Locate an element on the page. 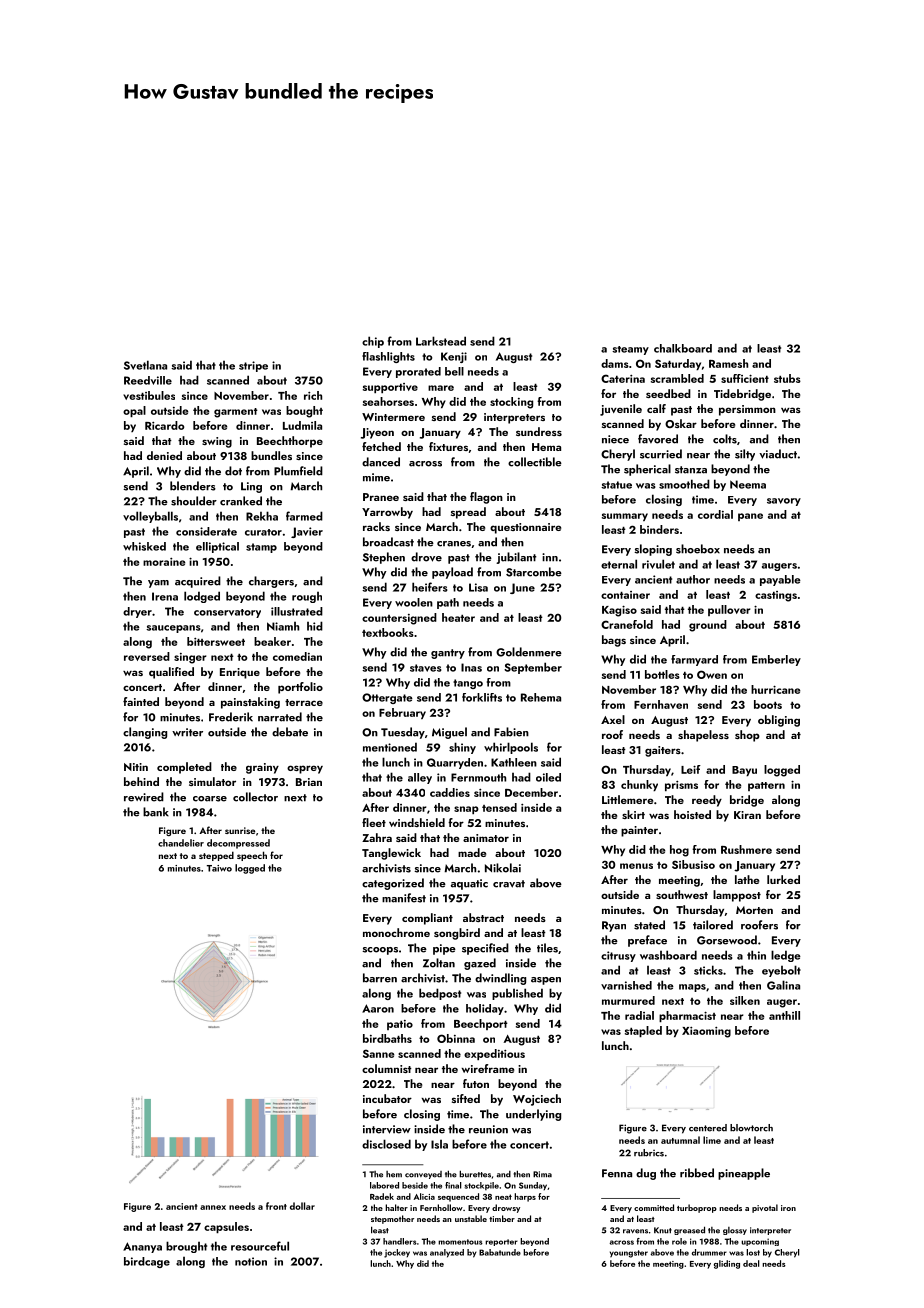 The height and width of the page is (1308, 924). notion is located at coordinates (251, 1261).
